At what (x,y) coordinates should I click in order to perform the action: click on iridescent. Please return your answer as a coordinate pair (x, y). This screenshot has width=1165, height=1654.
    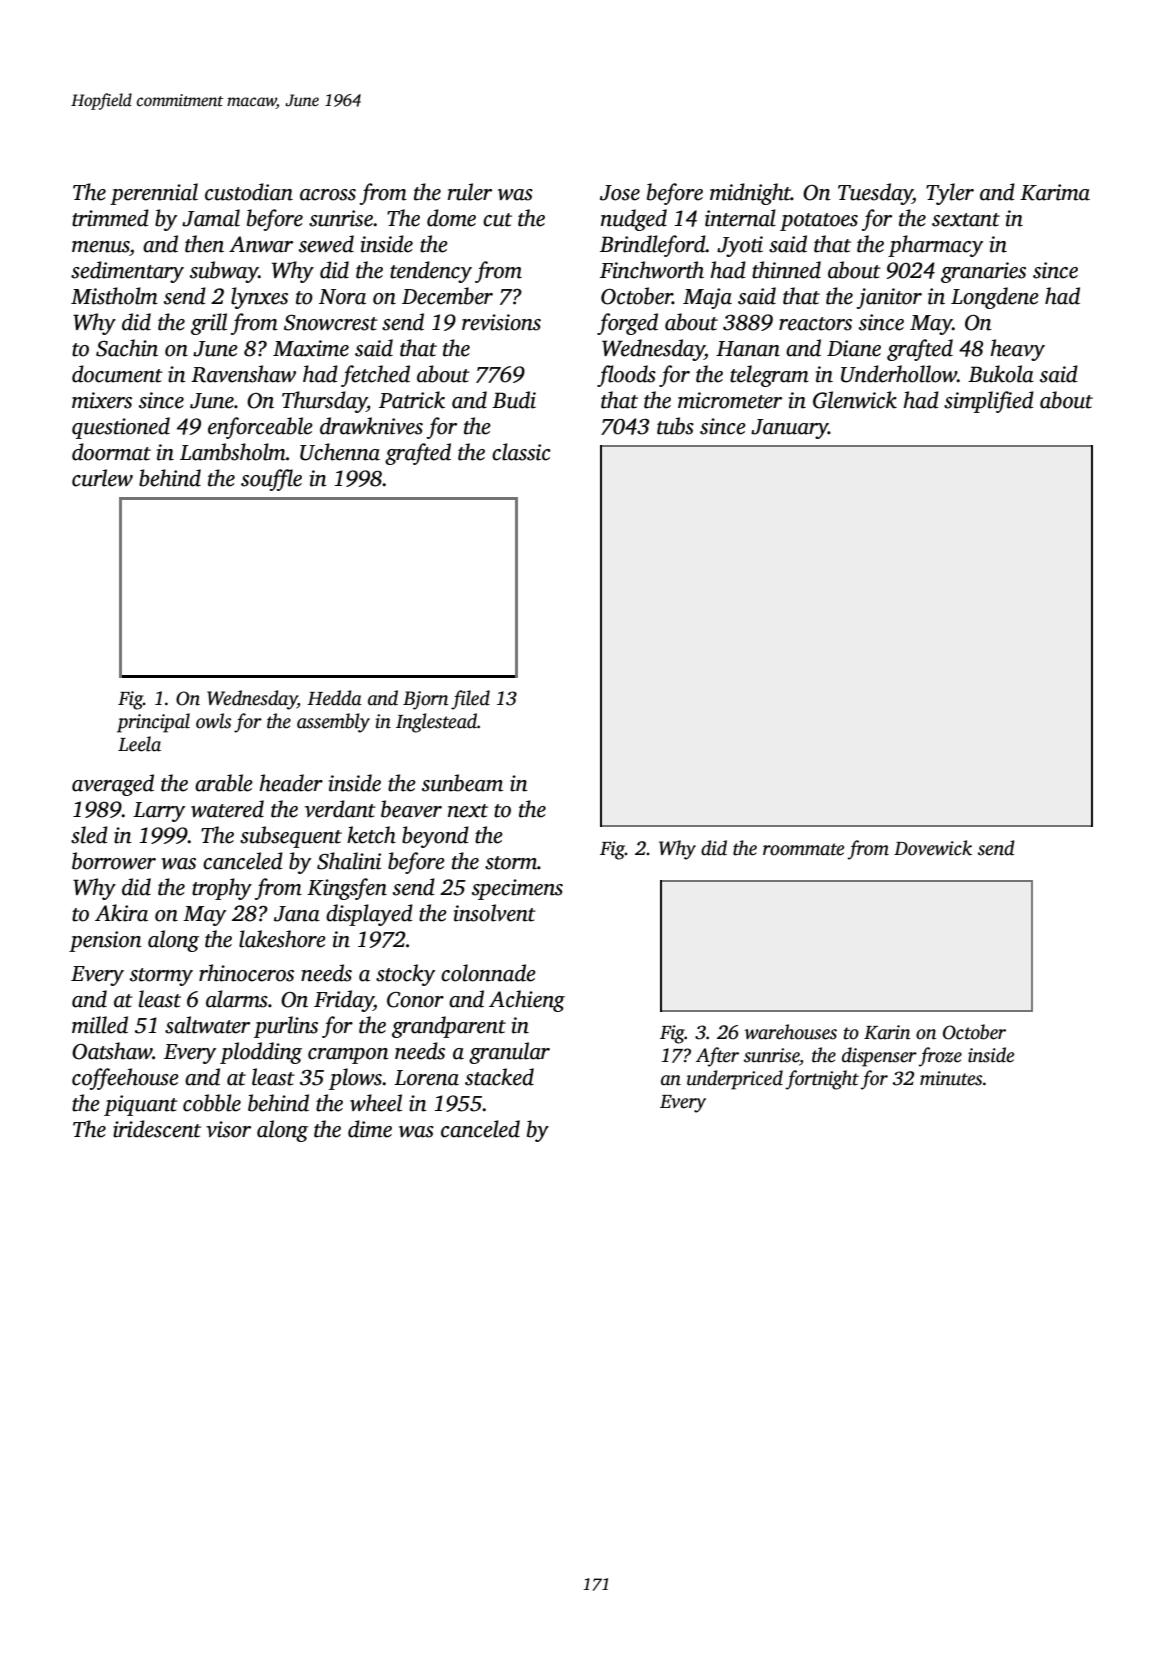
    Looking at the image, I should click on (157, 1129).
